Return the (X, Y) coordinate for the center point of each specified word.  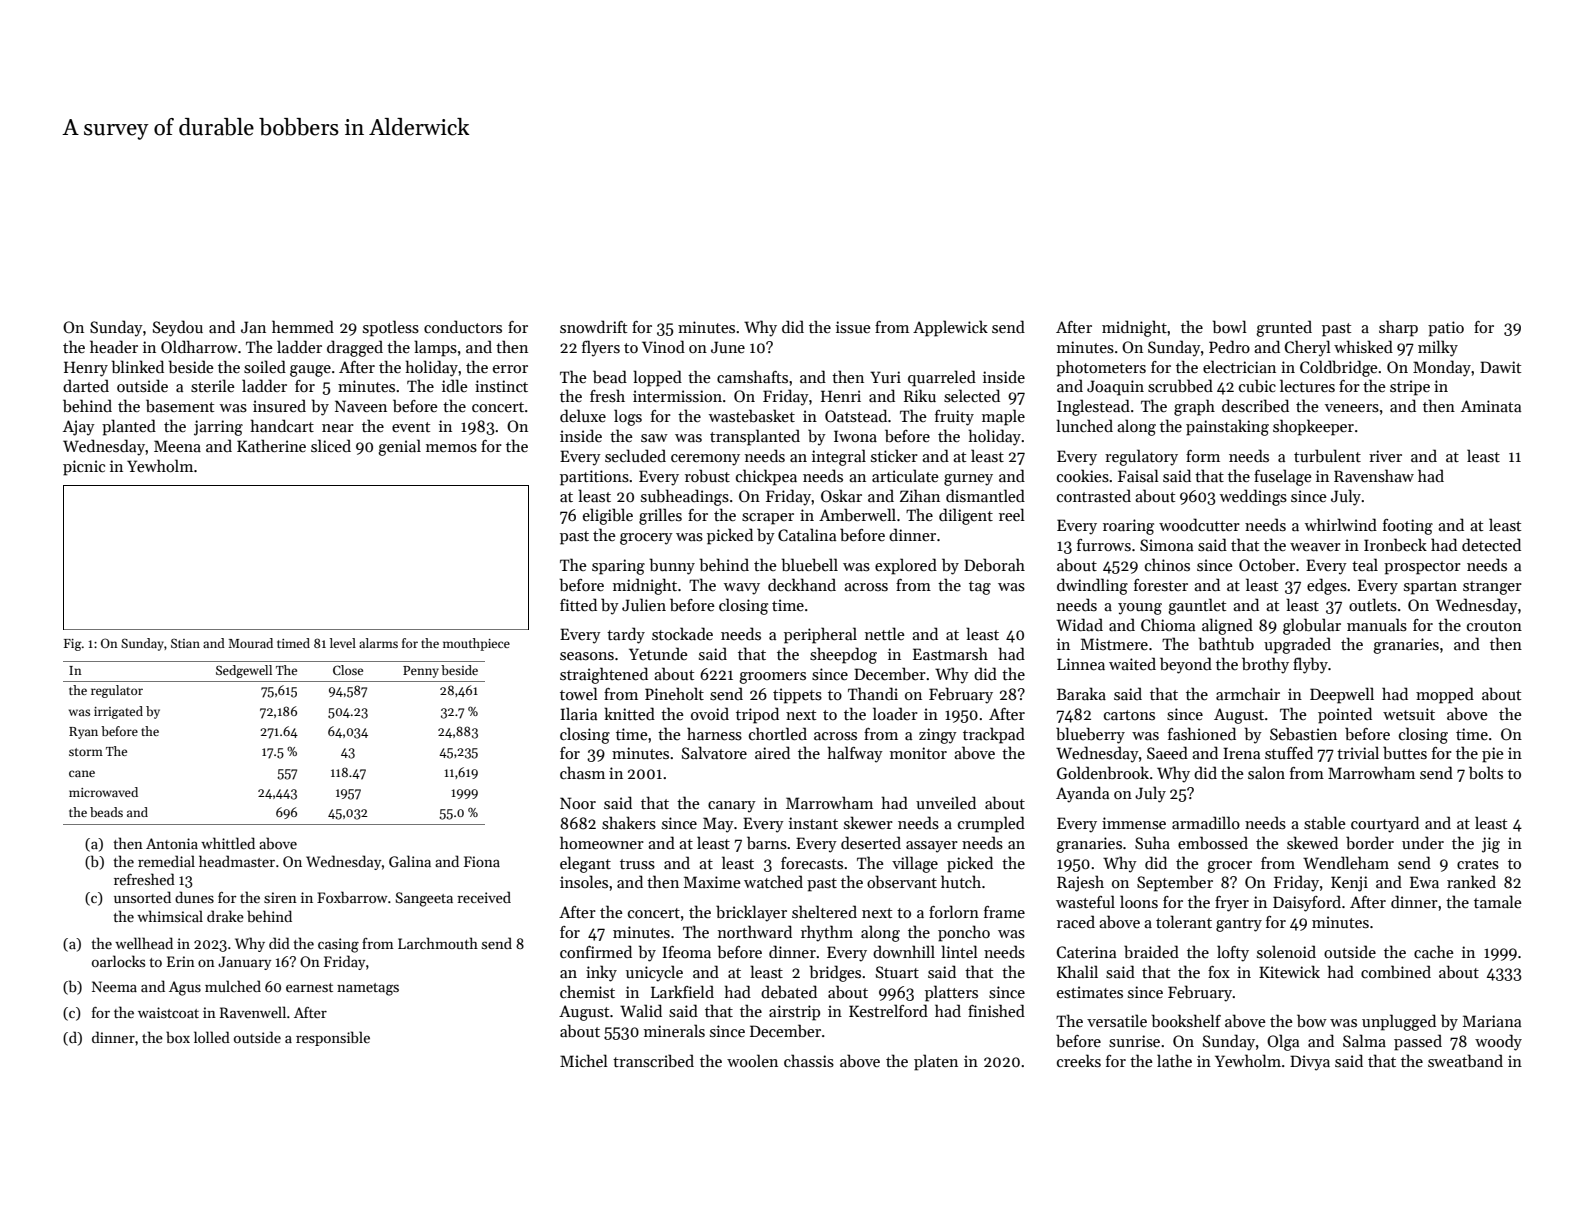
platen (936, 1062)
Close (348, 670)
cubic (1257, 386)
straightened (604, 675)
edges (1327, 586)
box (178, 1037)
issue (853, 327)
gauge (310, 371)
